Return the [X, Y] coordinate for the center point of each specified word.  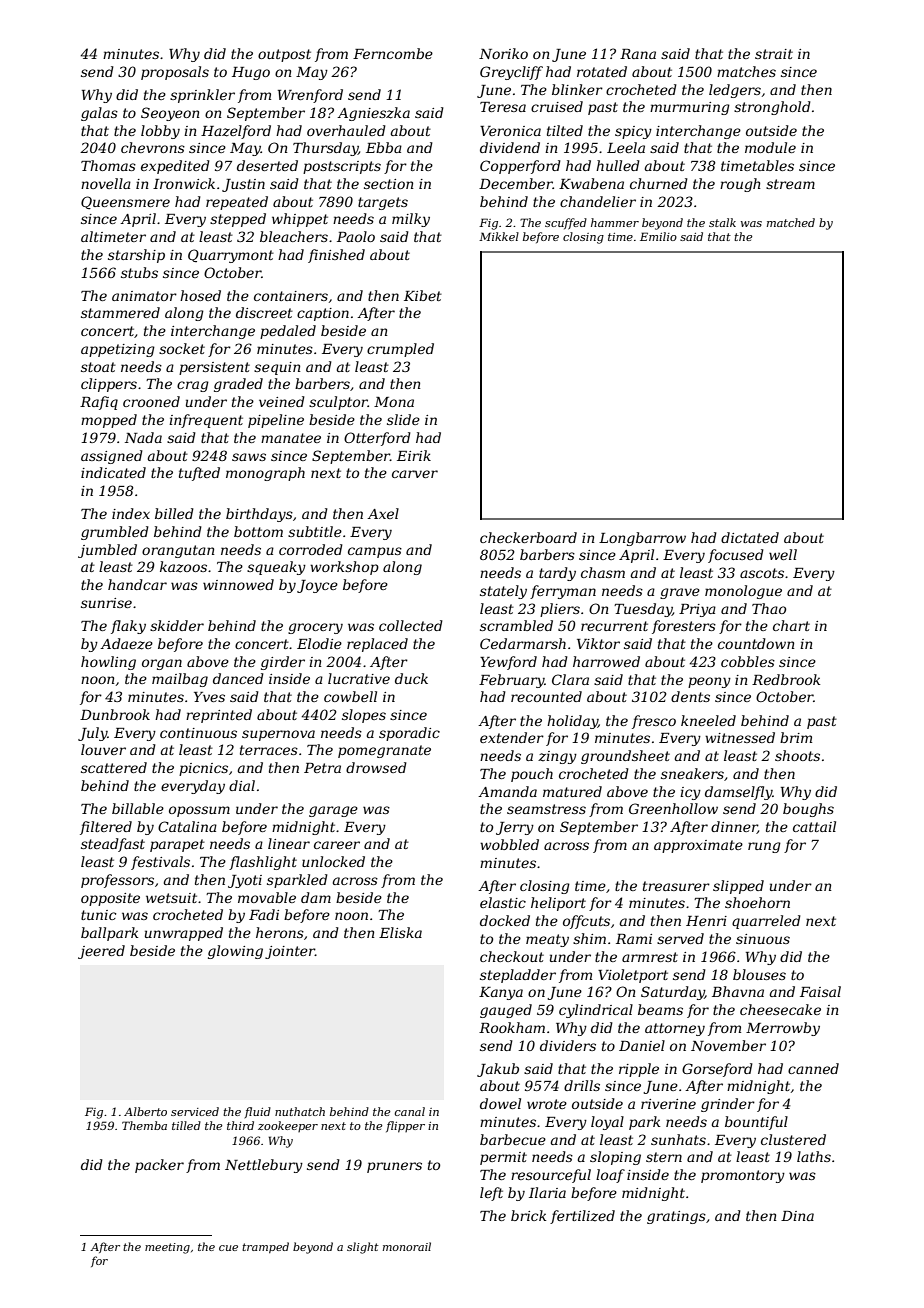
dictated [750, 537]
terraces [269, 750]
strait [774, 54]
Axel [383, 513]
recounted [546, 696]
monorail [407, 1246]
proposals [175, 73]
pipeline [276, 421]
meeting [167, 1248]
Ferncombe [393, 53]
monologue [743, 592]
